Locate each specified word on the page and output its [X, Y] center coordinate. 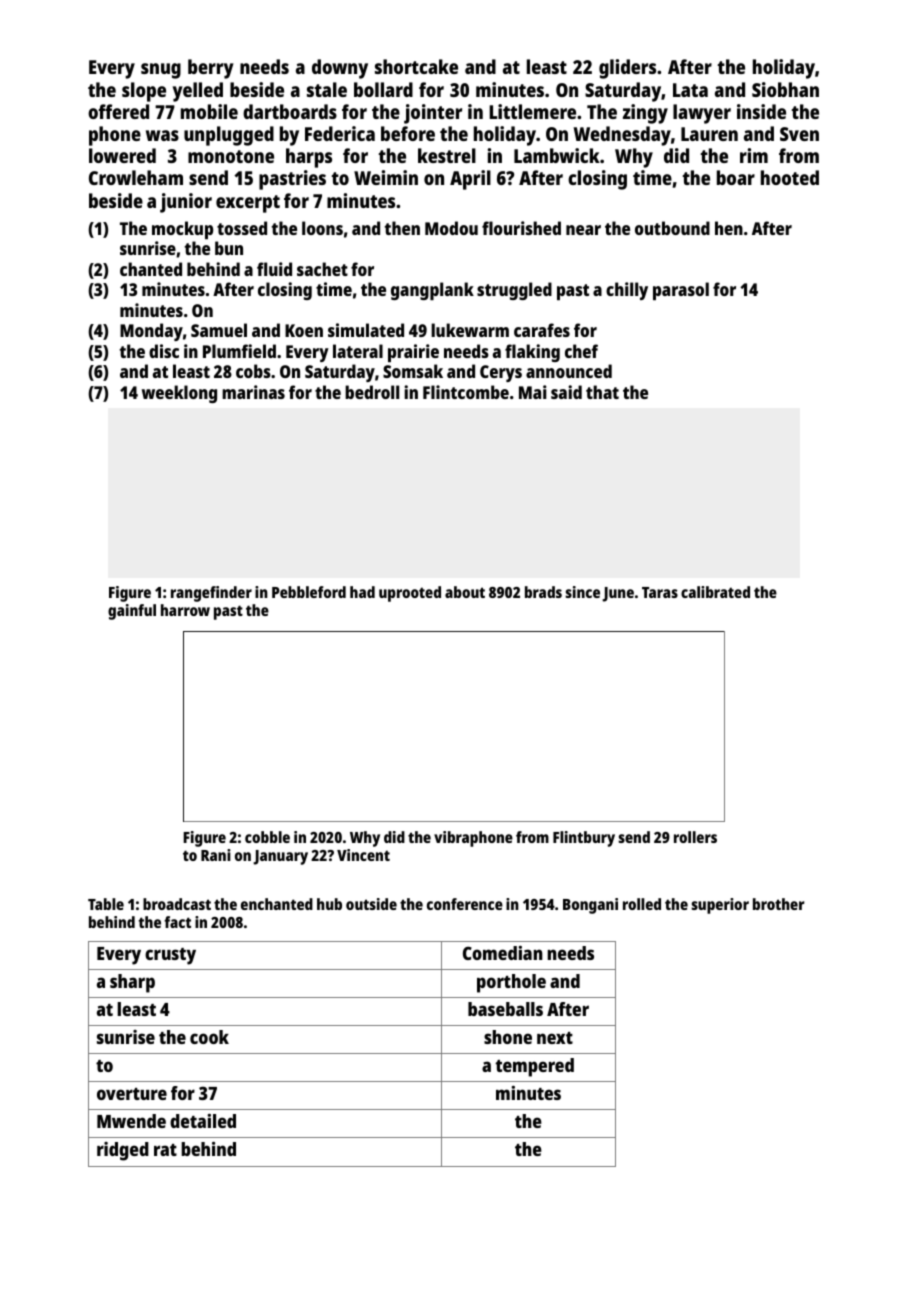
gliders [627, 69]
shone [508, 1037]
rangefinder [211, 594]
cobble [267, 837]
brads [543, 592]
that [602, 392]
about [465, 592]
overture [132, 1094]
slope [144, 92]
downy [340, 69]
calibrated [715, 592]
